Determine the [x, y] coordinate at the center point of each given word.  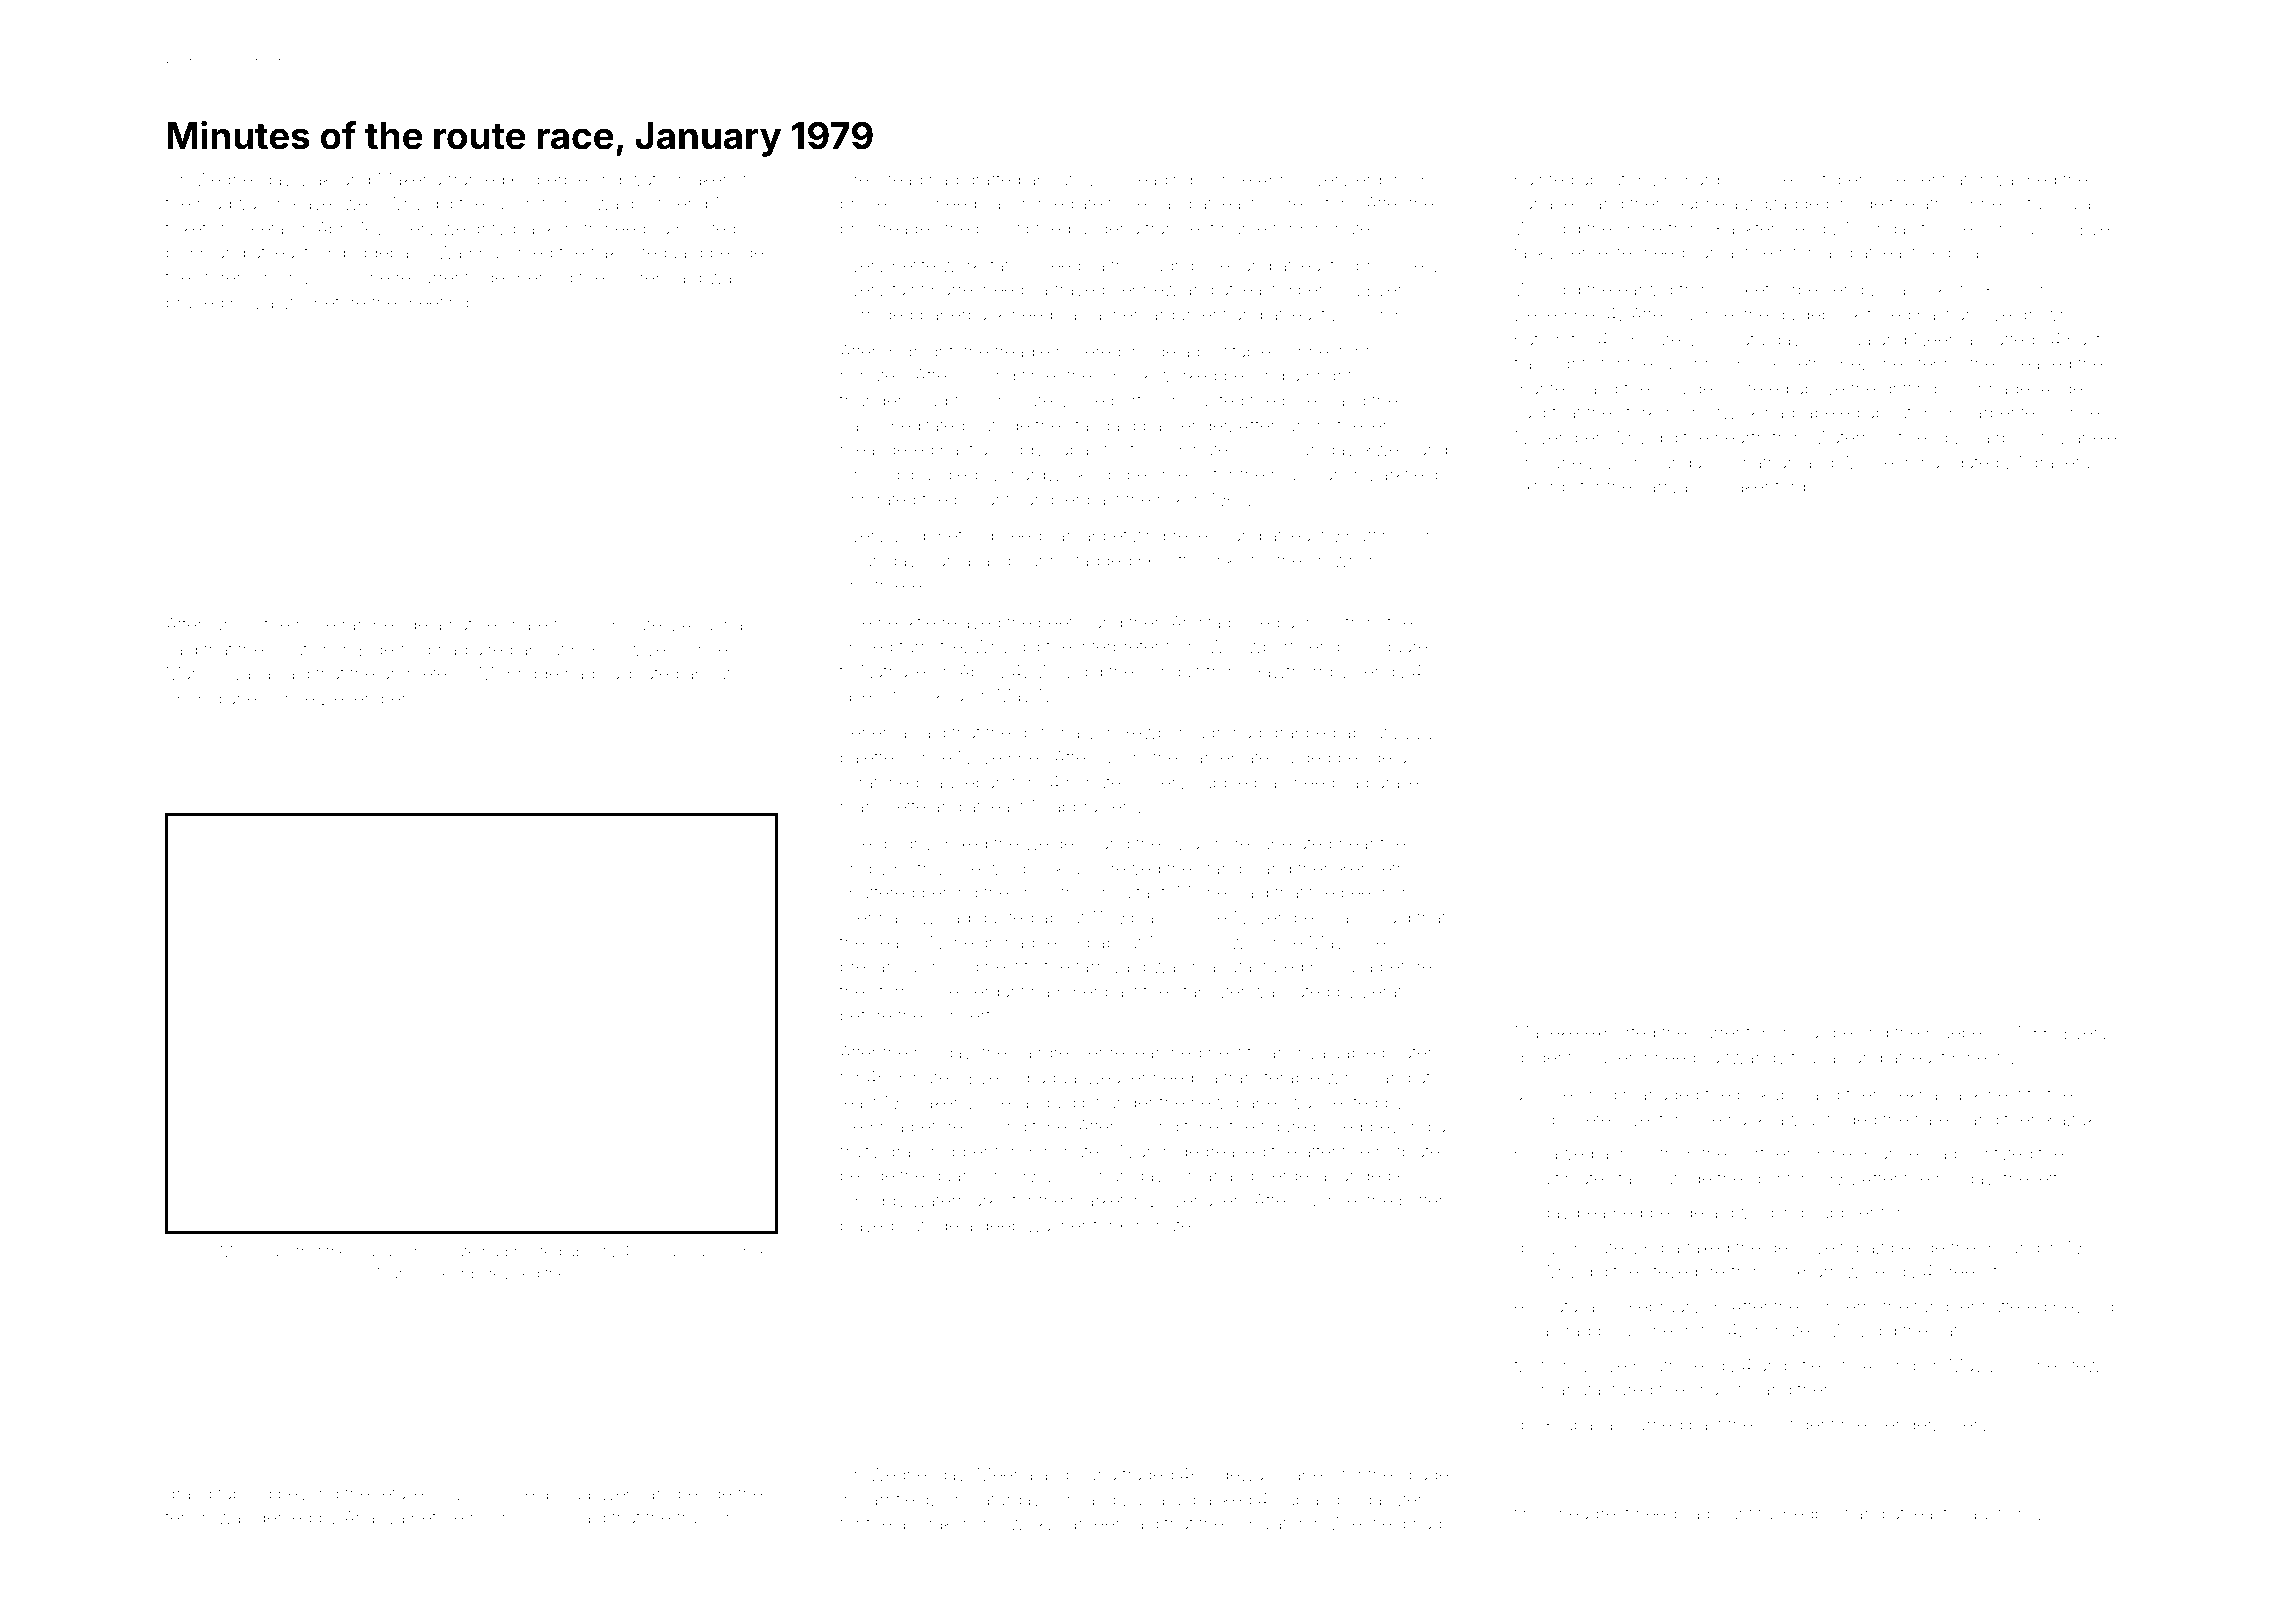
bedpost [1816, 1515]
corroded [876, 316]
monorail [1791, 1032]
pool [993, 230]
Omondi [871, 474]
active [1749, 252]
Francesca [1905, 1153]
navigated [1960, 464]
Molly [239, 1253]
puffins [1373, 537]
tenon [188, 1518]
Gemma [872, 1126]
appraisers [1094, 808]
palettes [871, 760]
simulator [1267, 1523]
